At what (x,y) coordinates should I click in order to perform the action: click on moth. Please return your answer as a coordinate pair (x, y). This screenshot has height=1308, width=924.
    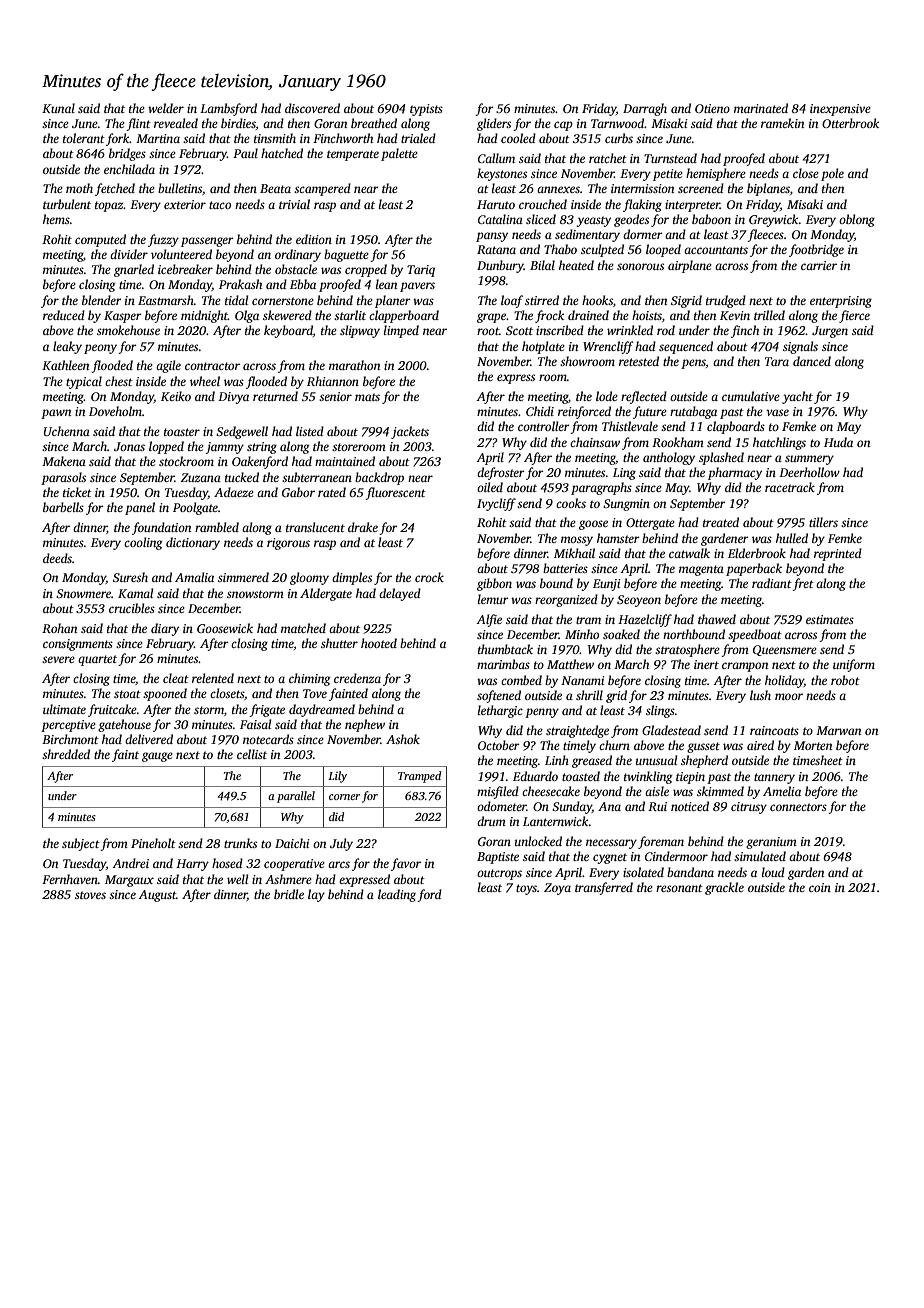
    Looking at the image, I should click on (79, 188).
